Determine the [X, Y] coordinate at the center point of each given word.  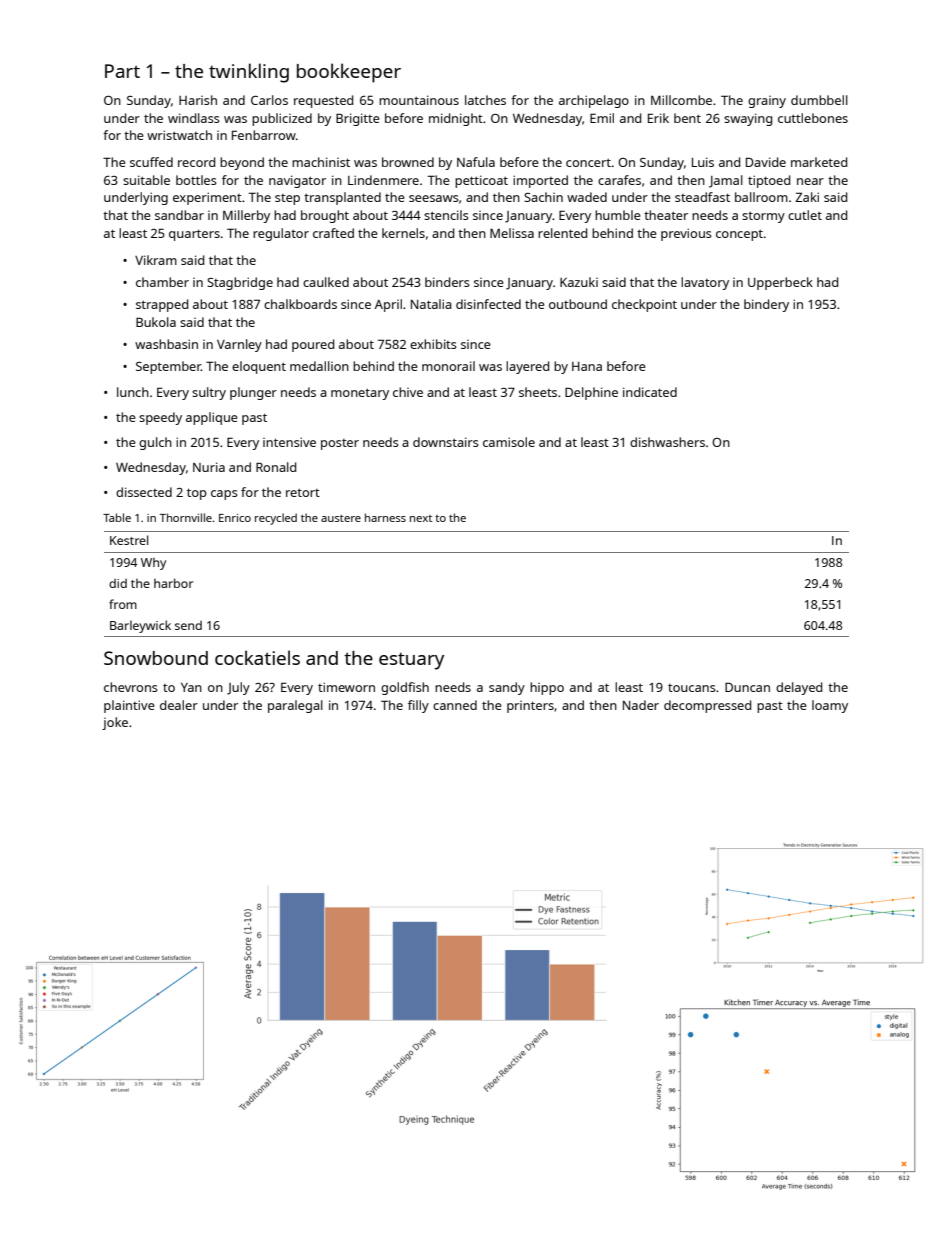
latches [485, 100]
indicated [650, 392]
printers [530, 707]
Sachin [543, 197]
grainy [767, 102]
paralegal [295, 706]
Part [122, 71]
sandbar [179, 215]
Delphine [591, 393]
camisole [509, 442]
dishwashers [667, 442]
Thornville [186, 517]
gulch [155, 443]
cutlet [805, 215]
